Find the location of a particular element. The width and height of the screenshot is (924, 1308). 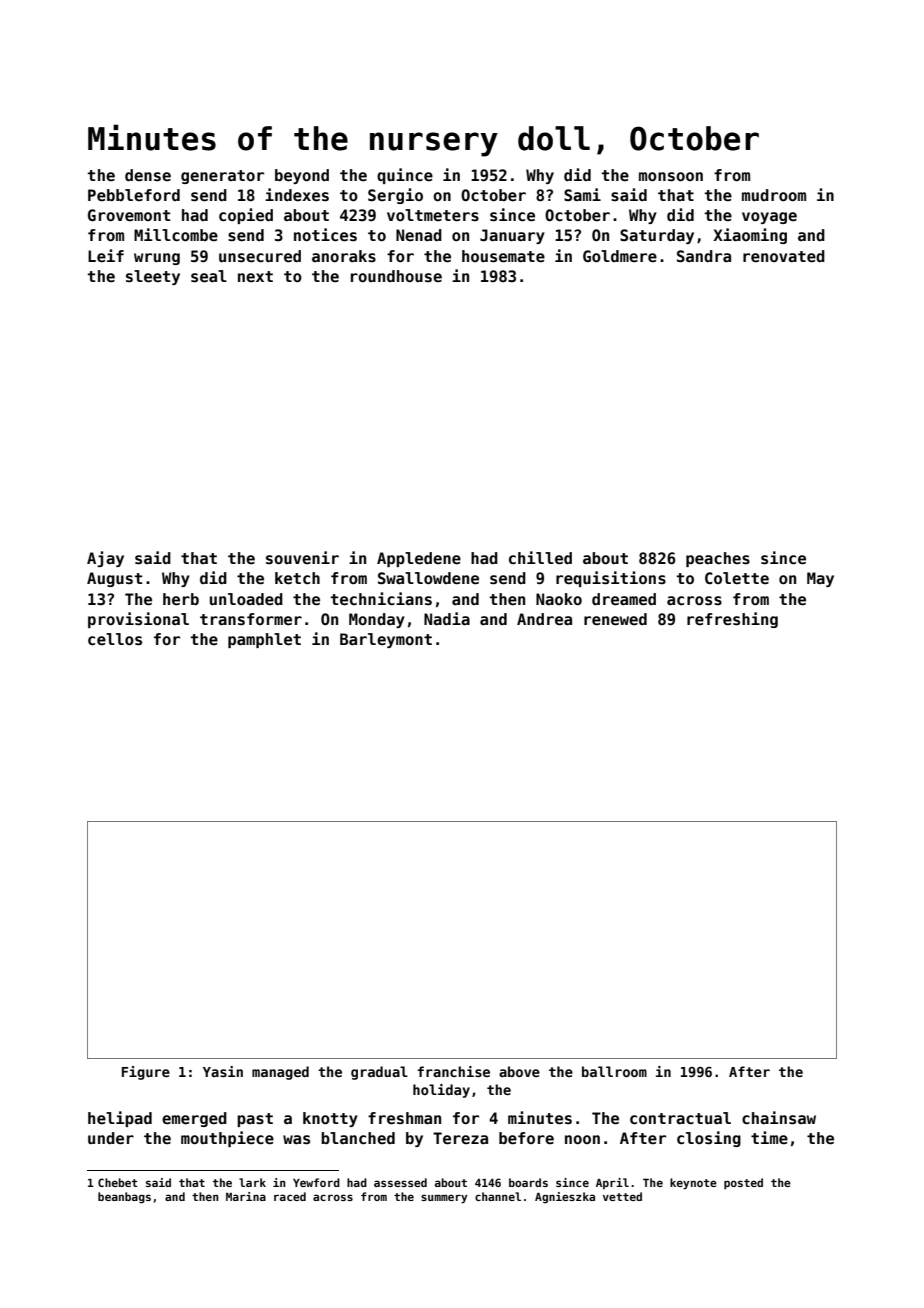

sleety is located at coordinates (153, 277).
